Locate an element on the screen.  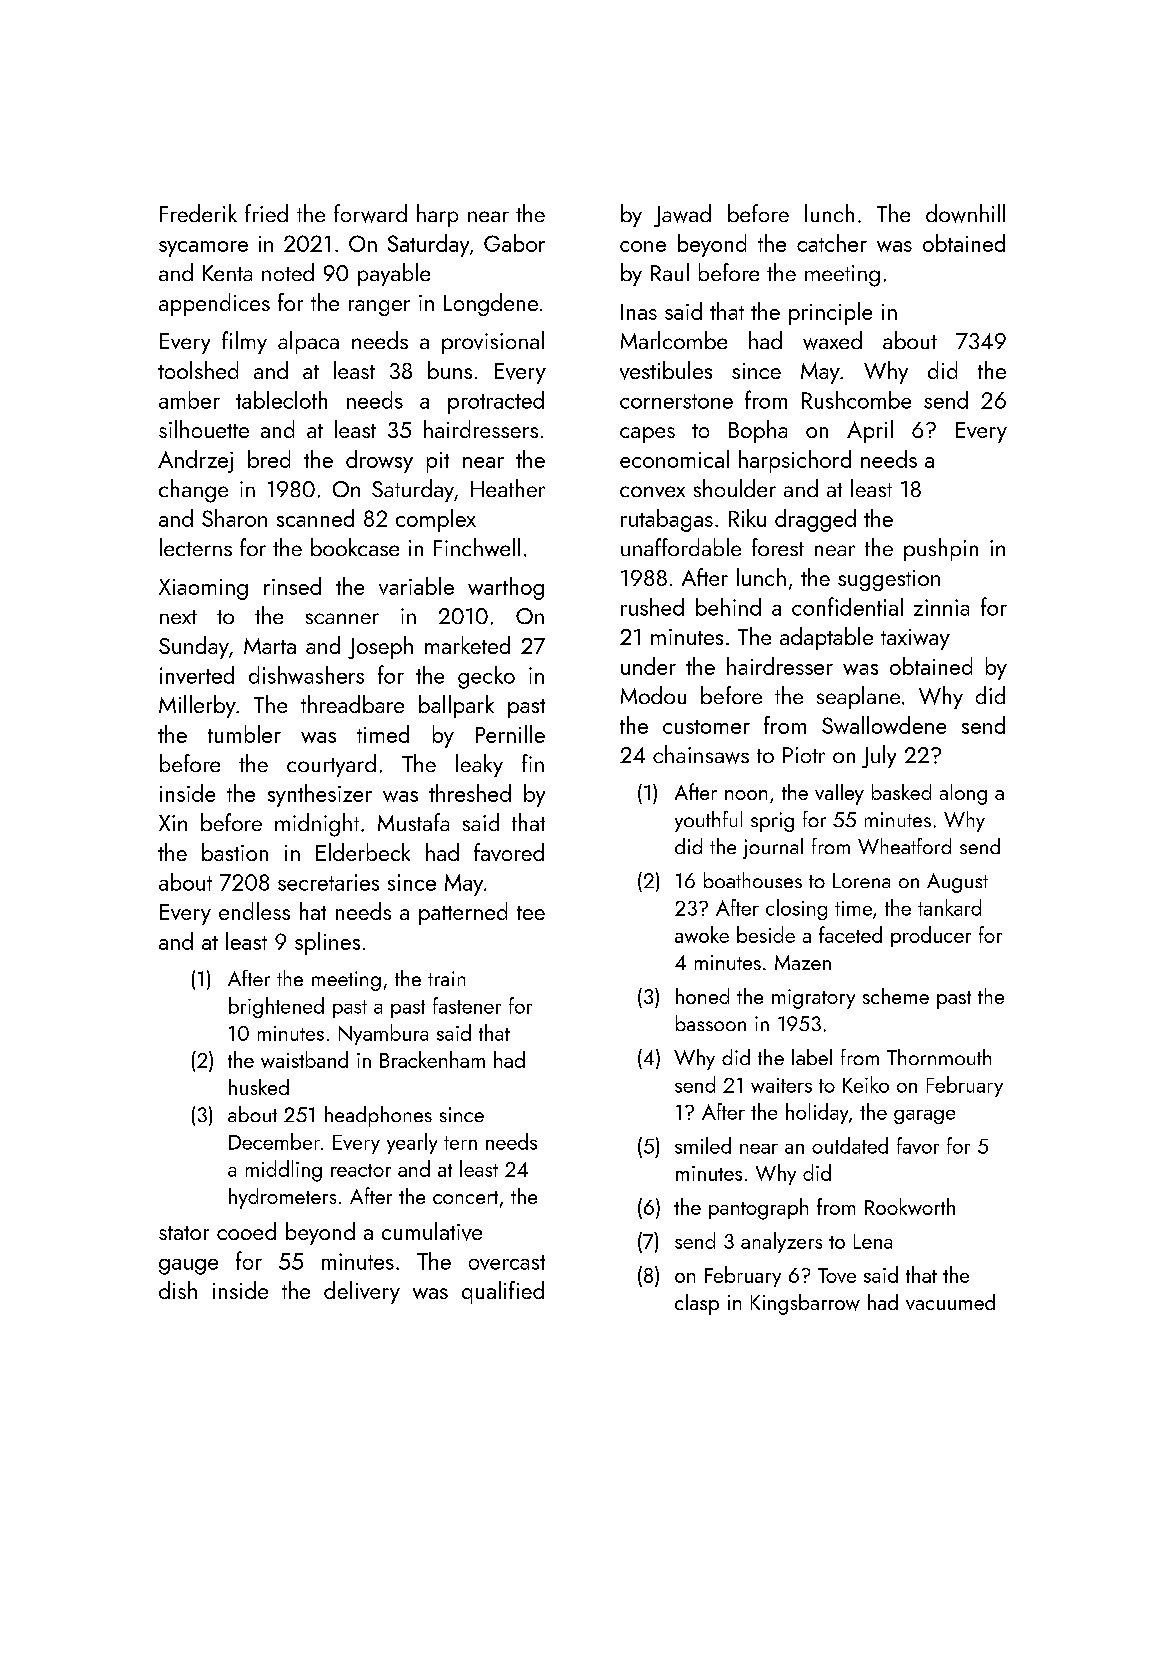
holiday is located at coordinates (817, 1113).
